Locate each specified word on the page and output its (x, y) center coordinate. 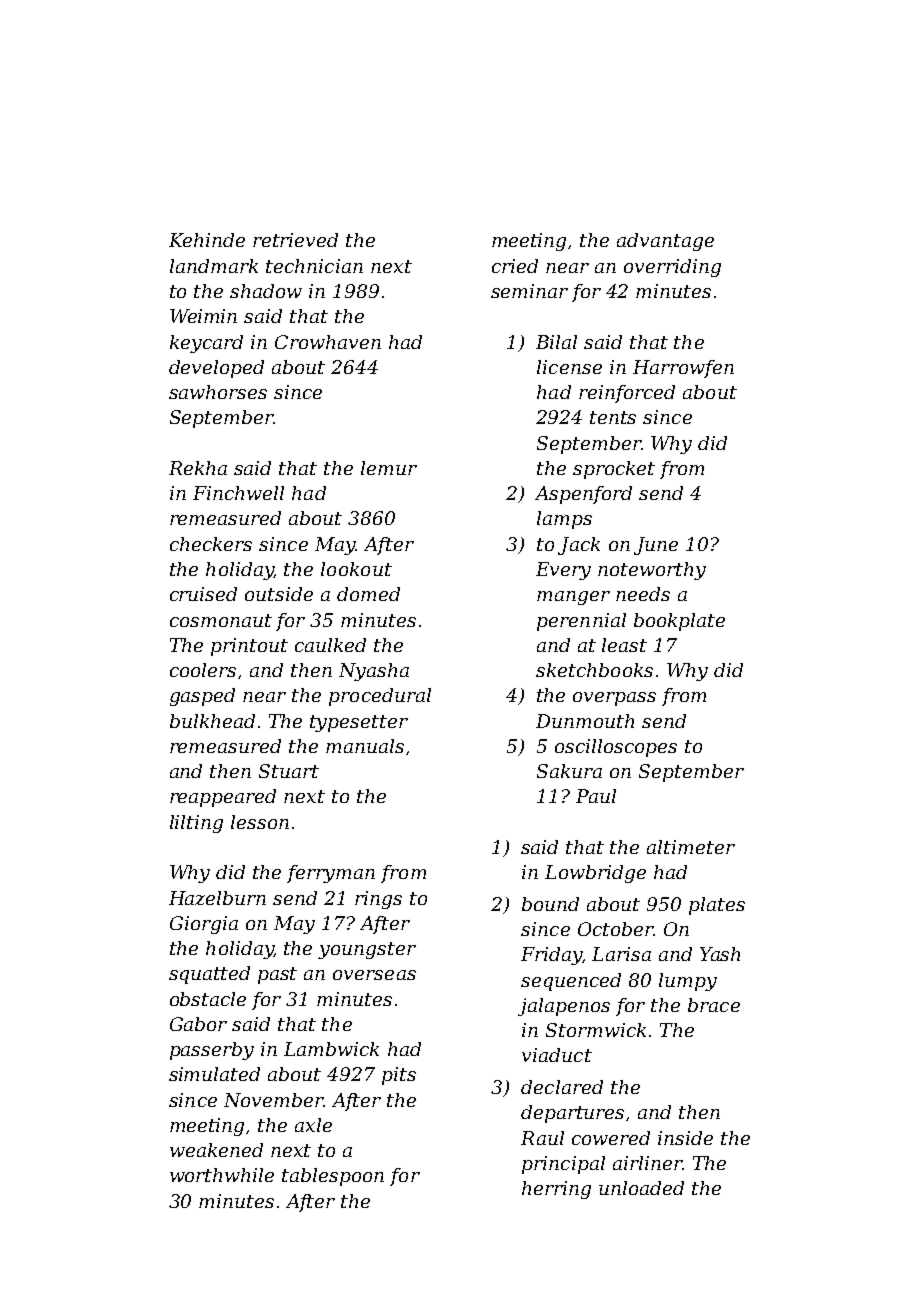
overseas (374, 975)
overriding (672, 268)
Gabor (198, 1024)
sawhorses (218, 392)
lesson (260, 822)
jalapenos (564, 1007)
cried (515, 266)
